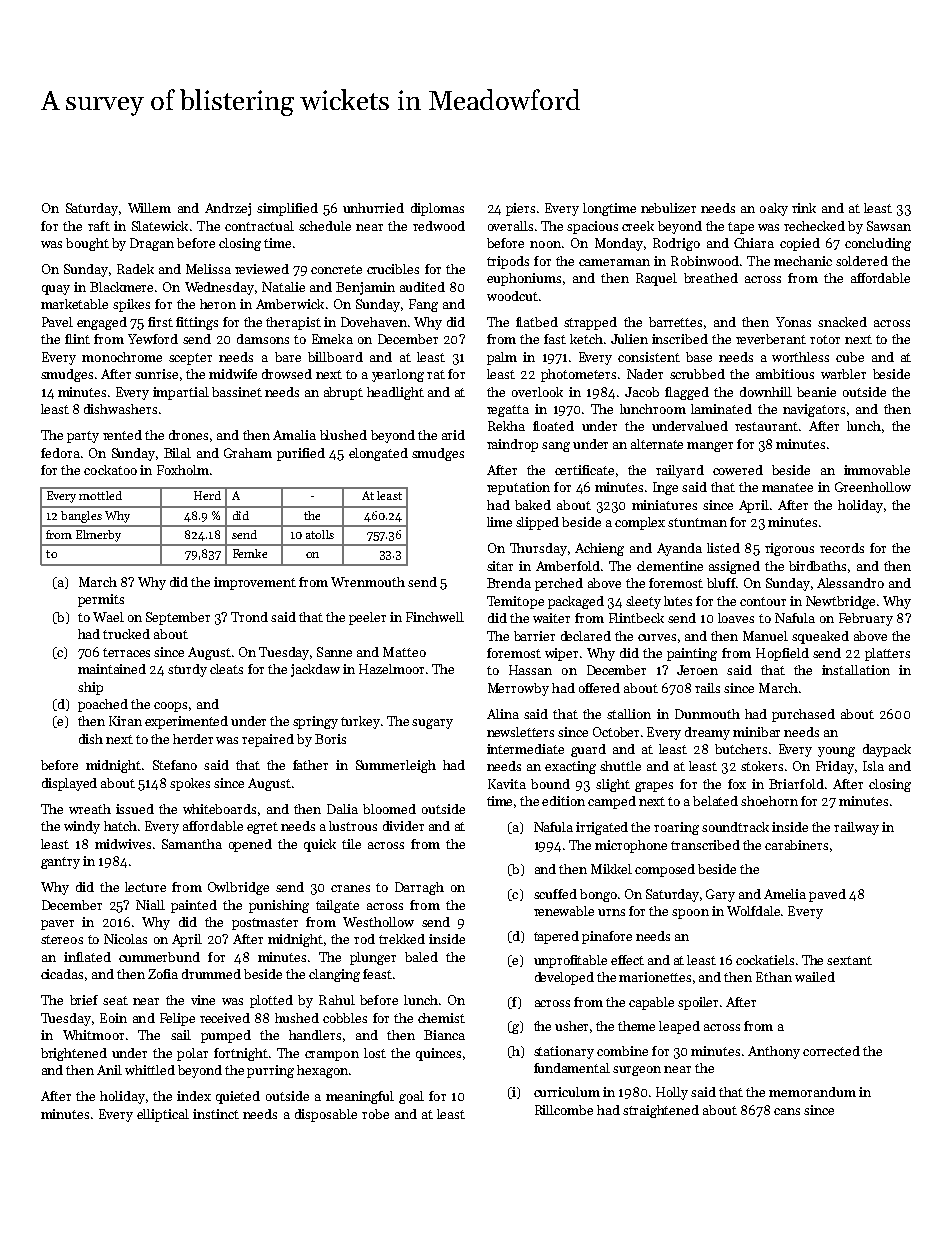 Image resolution: width=952 pixels, height=1233 pixels. Describe the element at coordinates (228, 209) in the screenshot. I see `Andrzej` at that location.
